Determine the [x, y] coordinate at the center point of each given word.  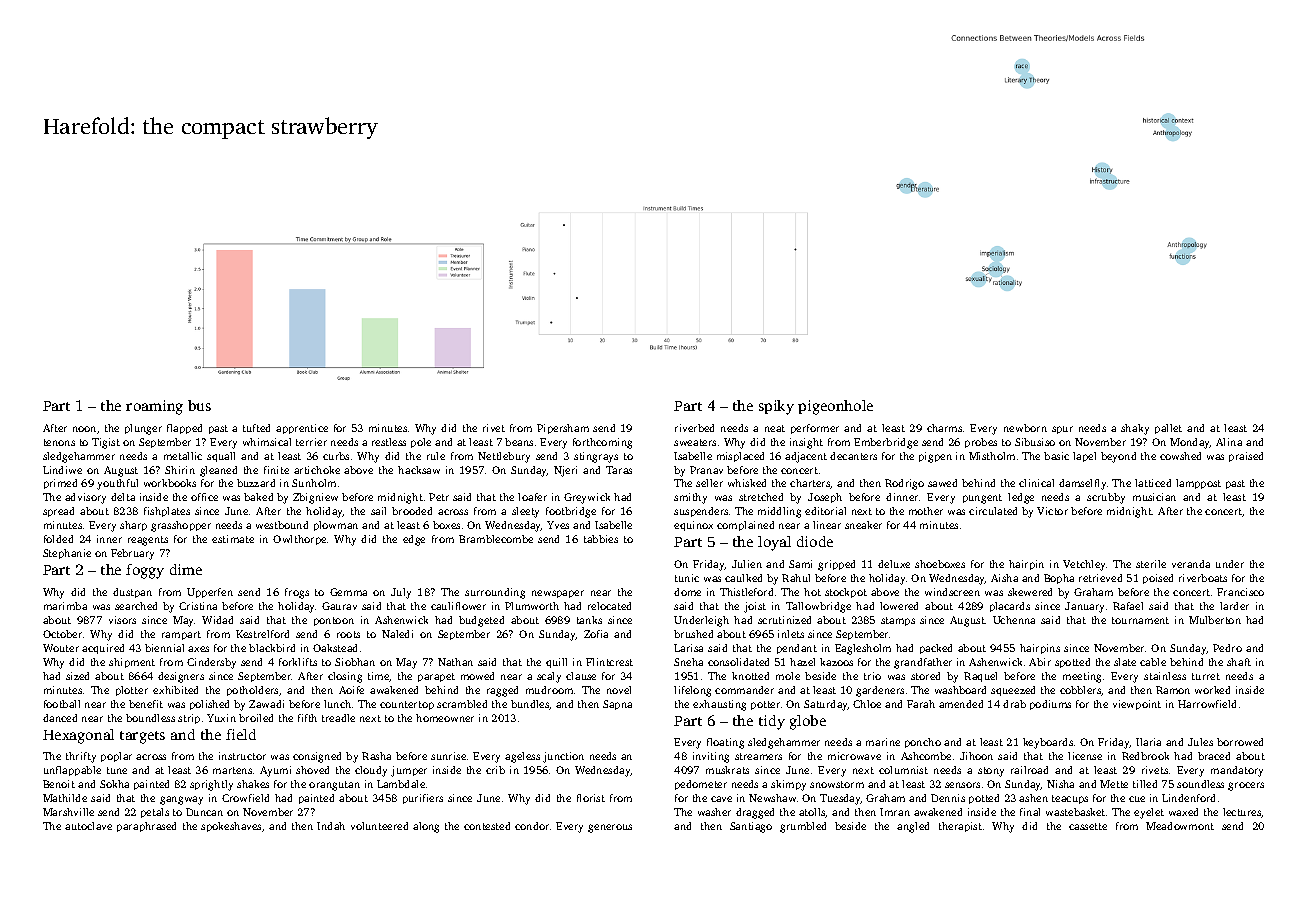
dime [186, 569]
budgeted [481, 621]
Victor [1052, 511]
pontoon [334, 621]
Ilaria [1148, 742]
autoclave [88, 826]
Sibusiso [1035, 442]
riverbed [694, 428]
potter [765, 705]
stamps [898, 621]
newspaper [558, 594]
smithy [690, 498]
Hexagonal [78, 736]
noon [84, 429]
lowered [899, 606]
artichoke [317, 470]
